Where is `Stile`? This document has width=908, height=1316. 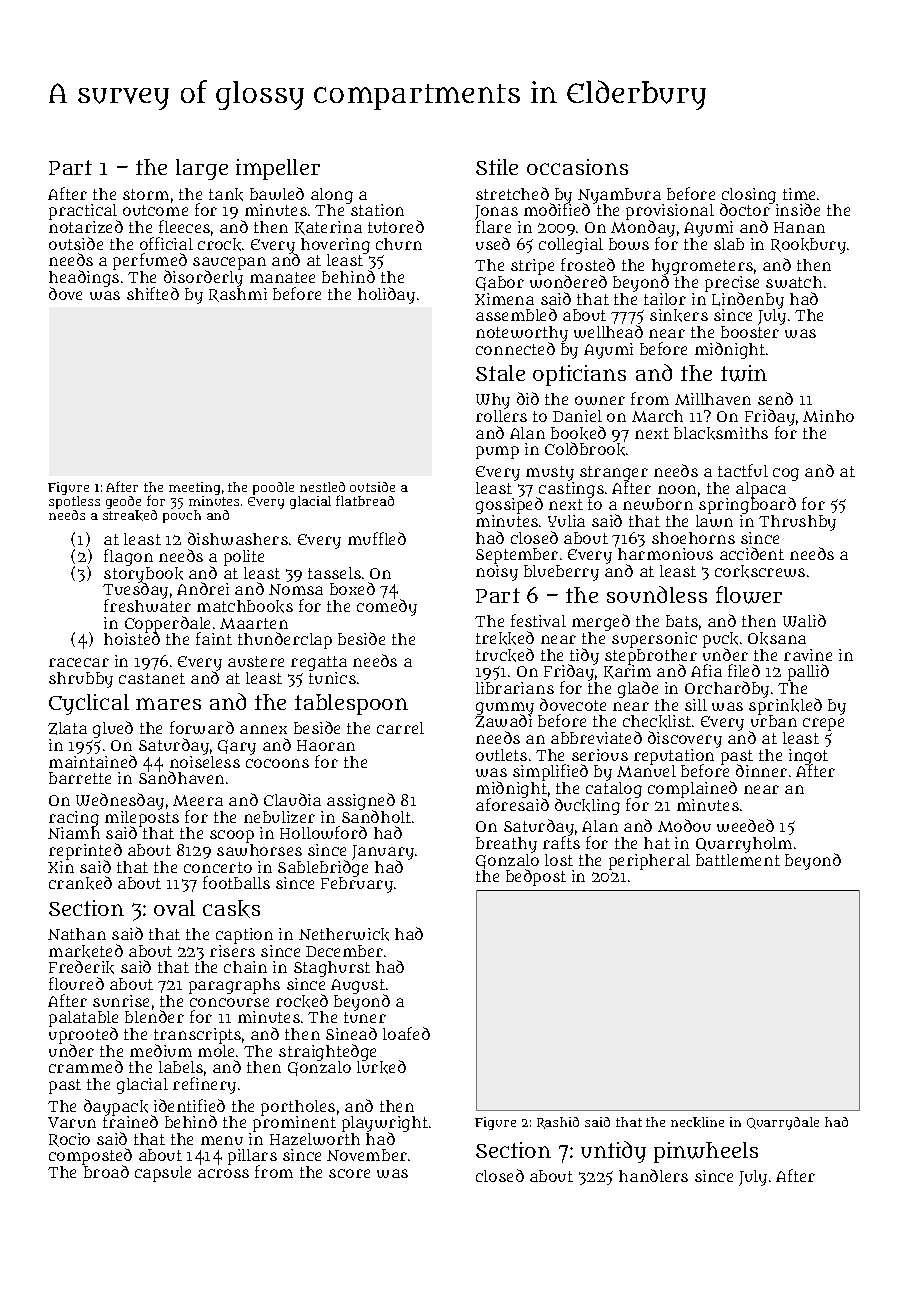 Stile is located at coordinates (497, 167).
